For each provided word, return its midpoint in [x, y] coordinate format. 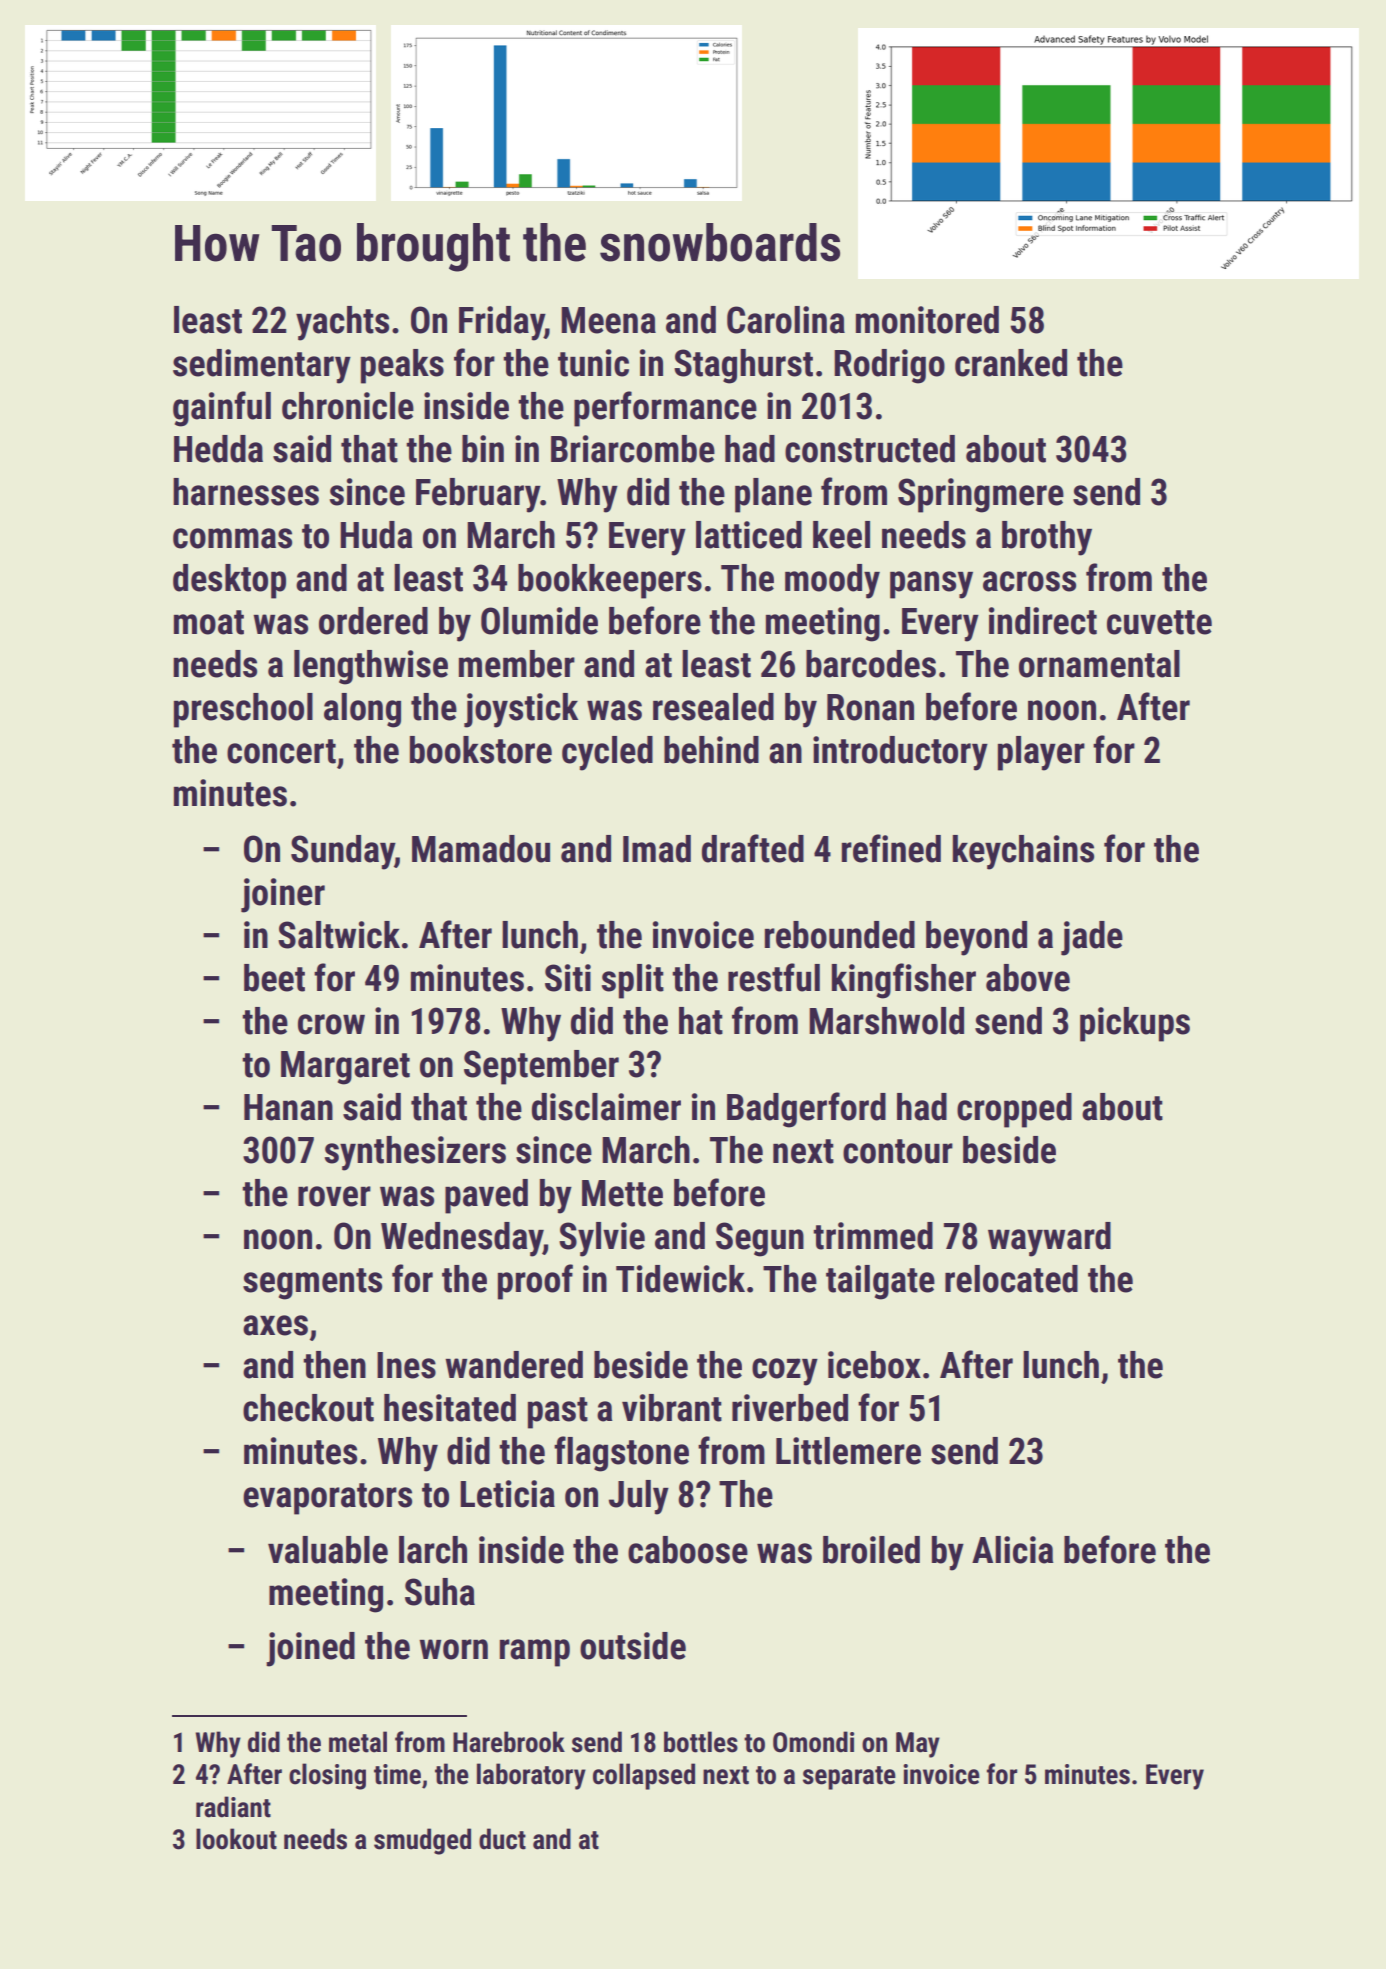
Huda [376, 535]
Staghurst [743, 366]
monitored [927, 320]
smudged [422, 1841]
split [633, 981]
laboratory [531, 1776]
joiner [283, 895]
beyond [976, 938]
